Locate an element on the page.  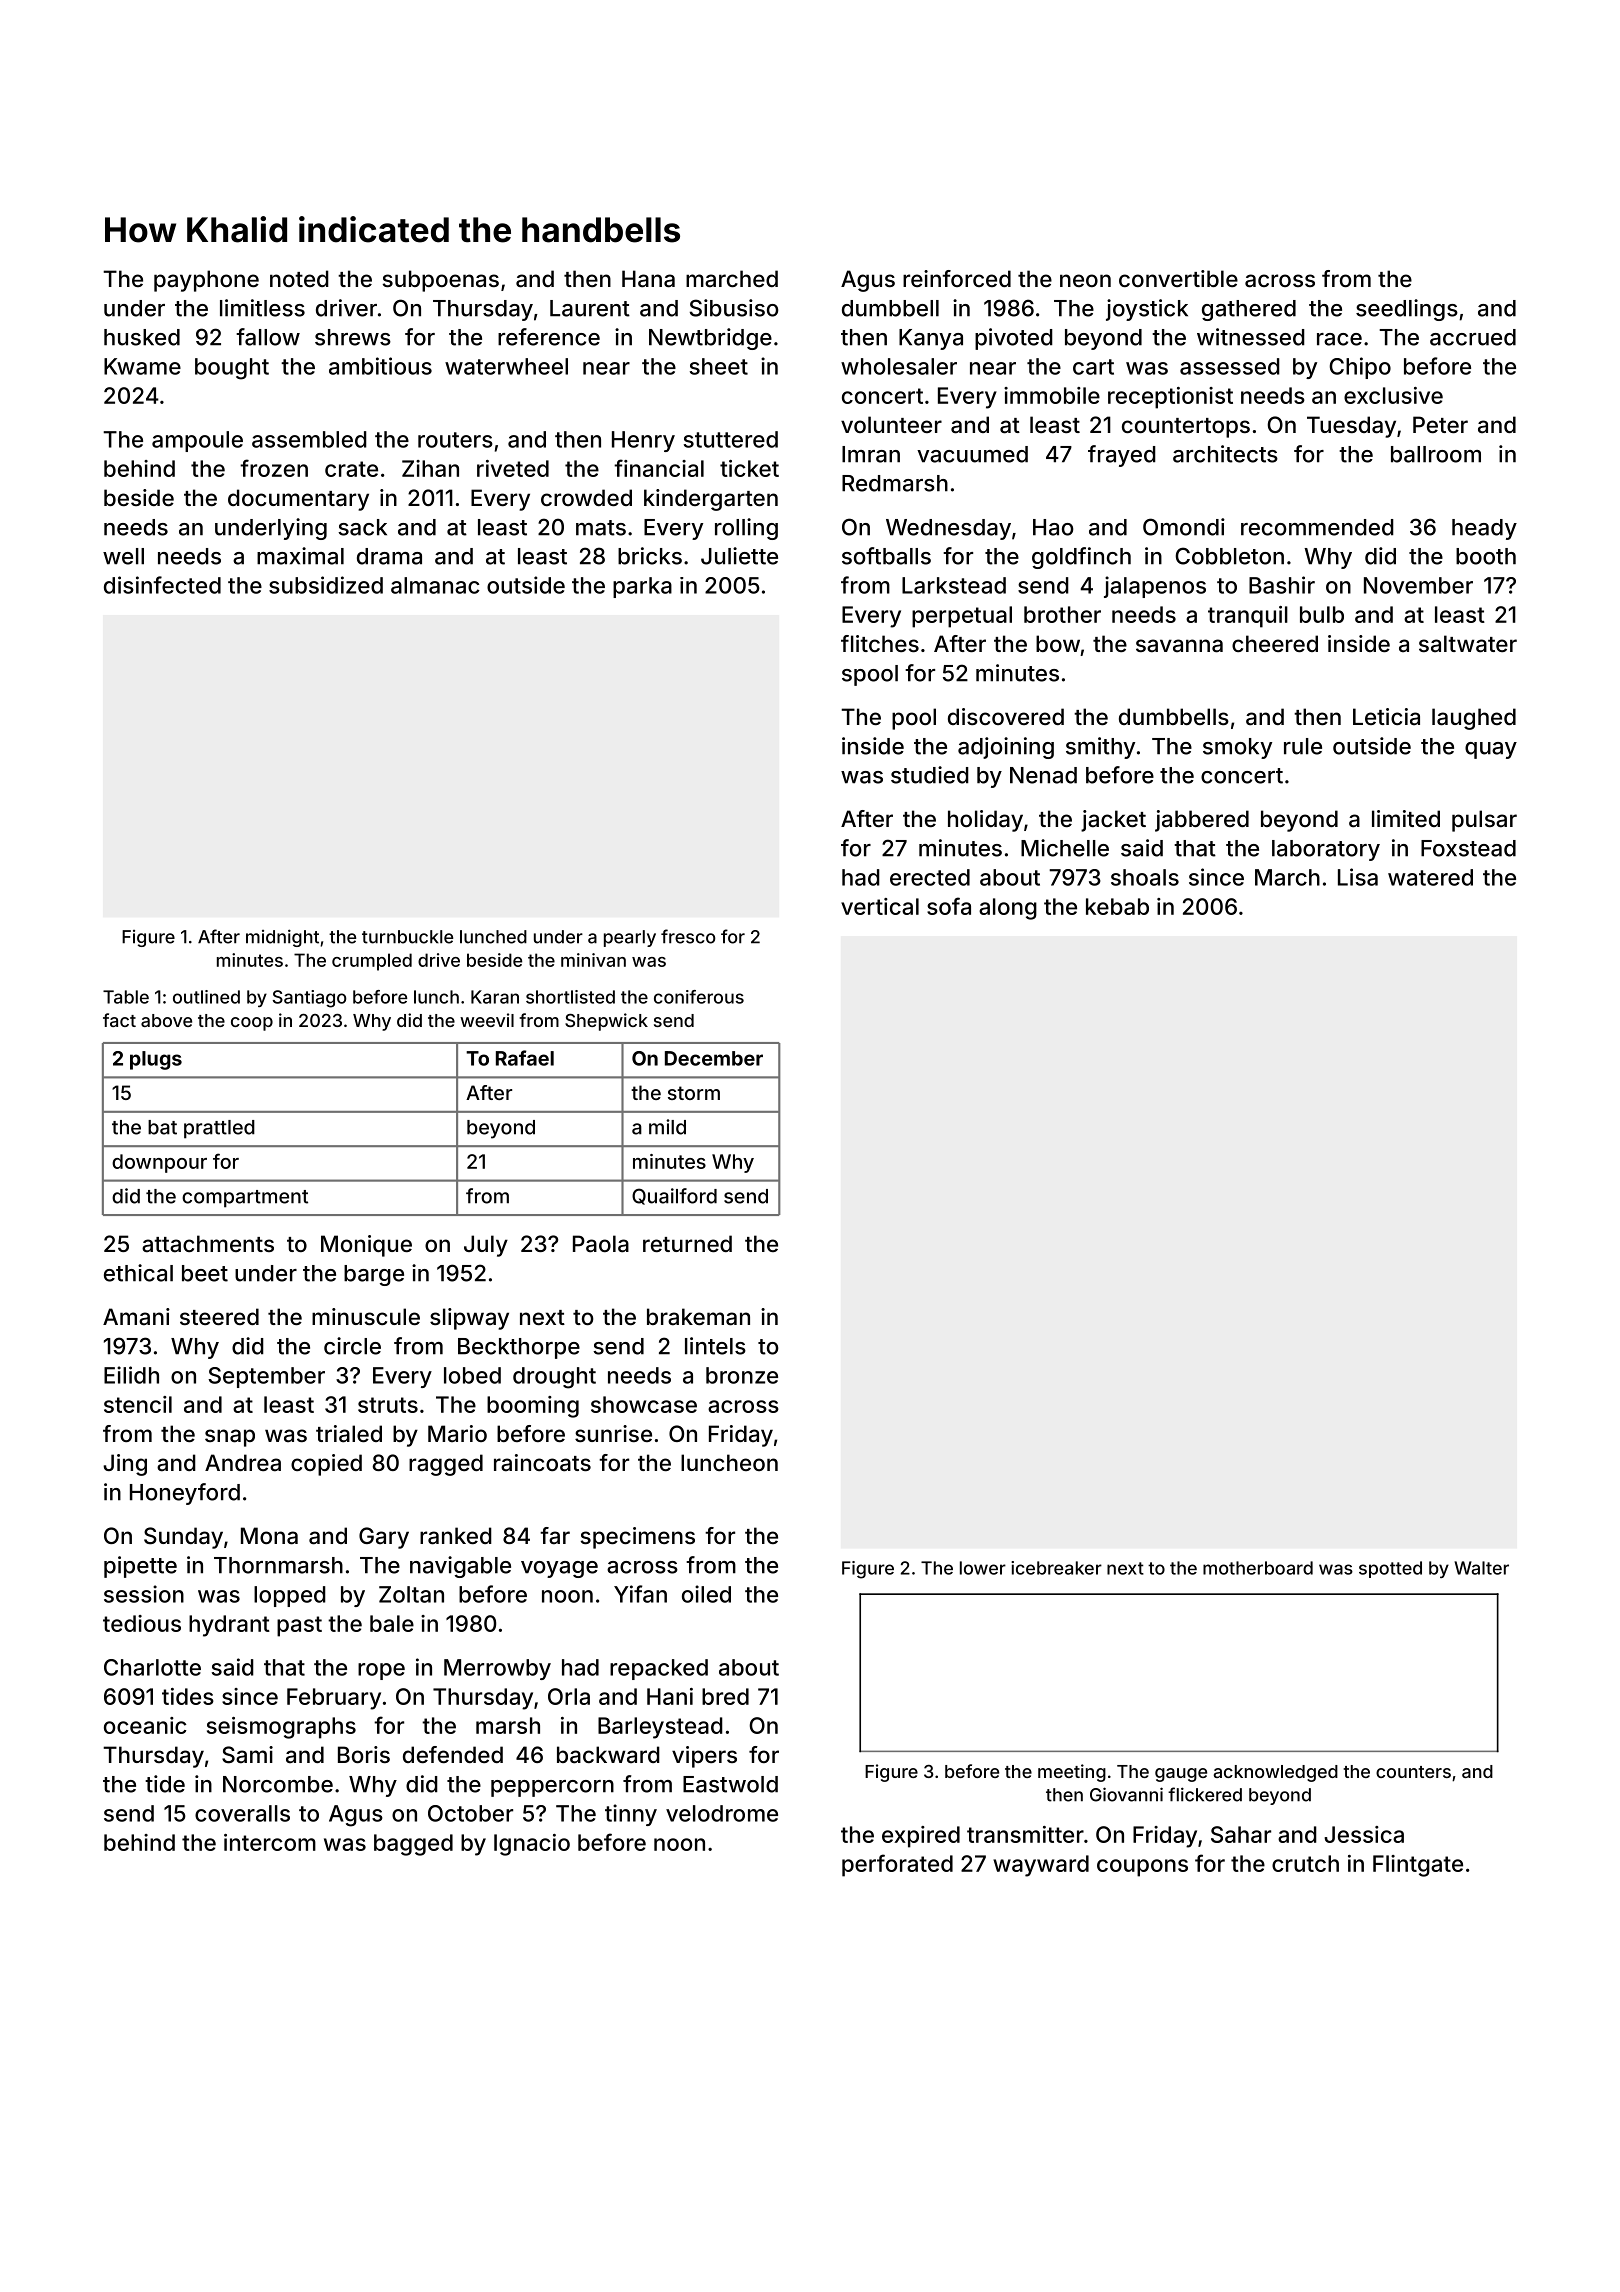
laboratory is located at coordinates (1326, 850).
